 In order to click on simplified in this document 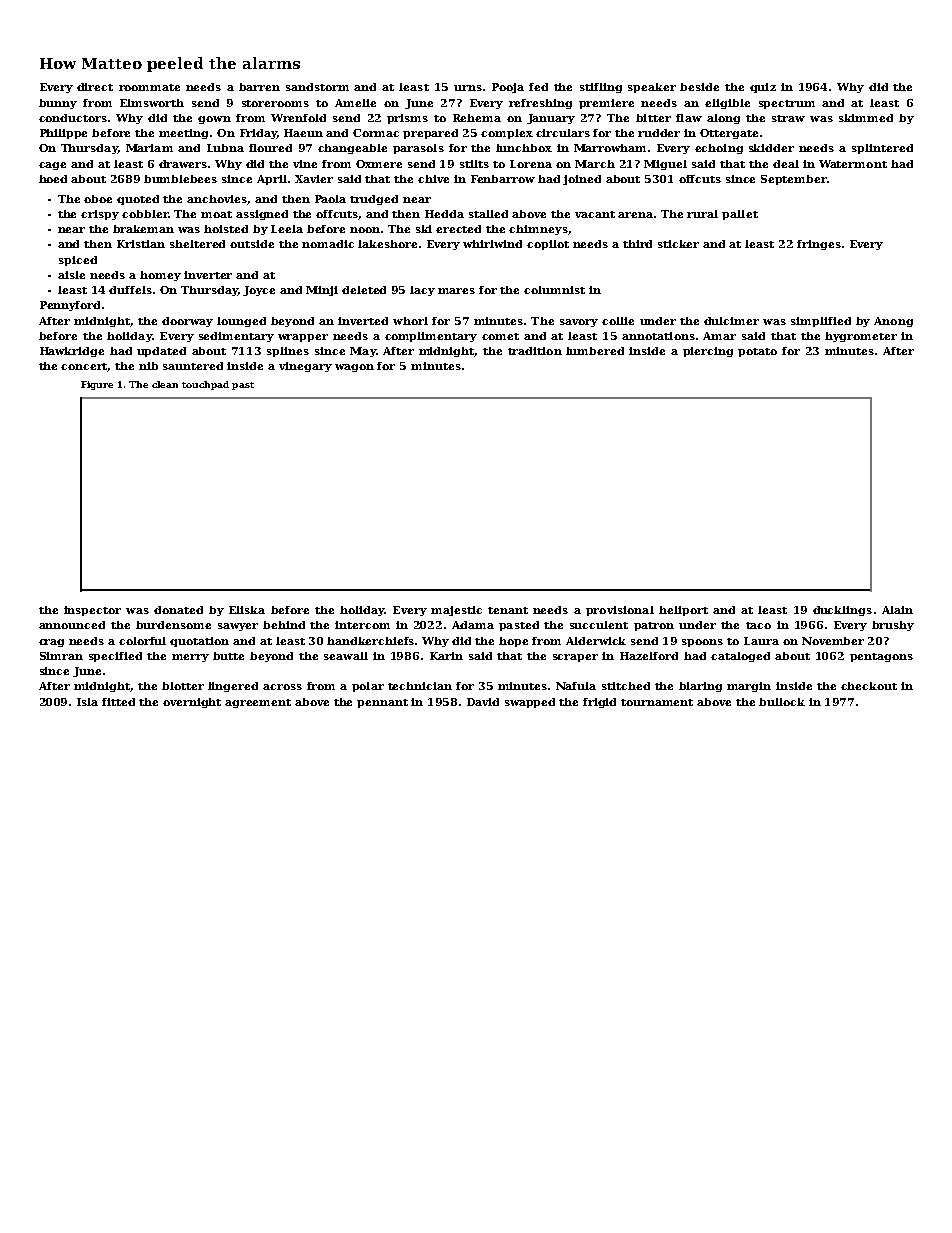, I will do `click(821, 322)`.
